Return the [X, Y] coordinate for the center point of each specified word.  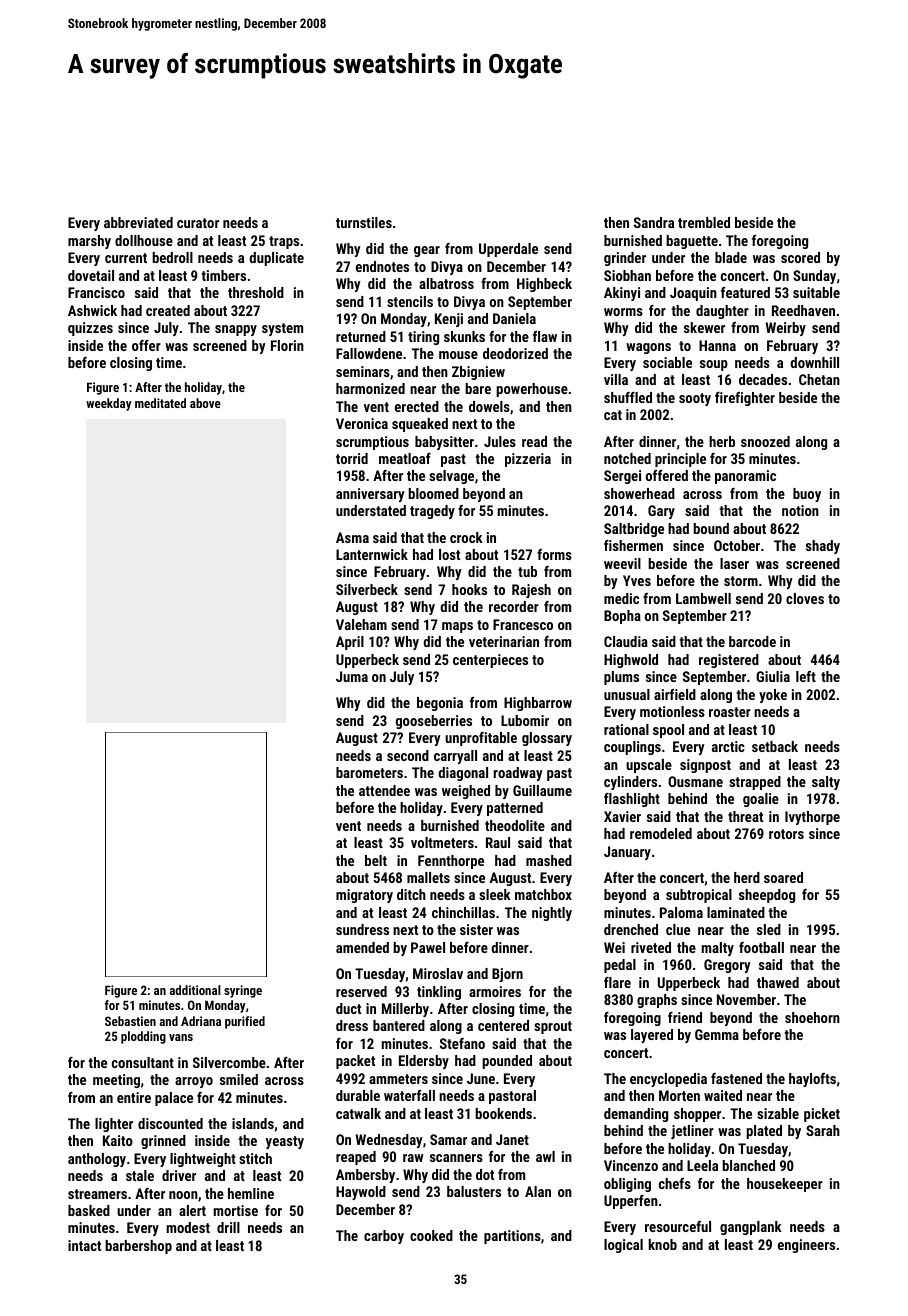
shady [823, 547]
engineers [806, 1246]
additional [195, 990]
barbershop [138, 1247]
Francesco [523, 624]
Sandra [654, 222]
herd [747, 877]
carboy [384, 1237]
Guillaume [542, 790]
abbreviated [138, 222]
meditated [160, 403]
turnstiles [364, 222]
